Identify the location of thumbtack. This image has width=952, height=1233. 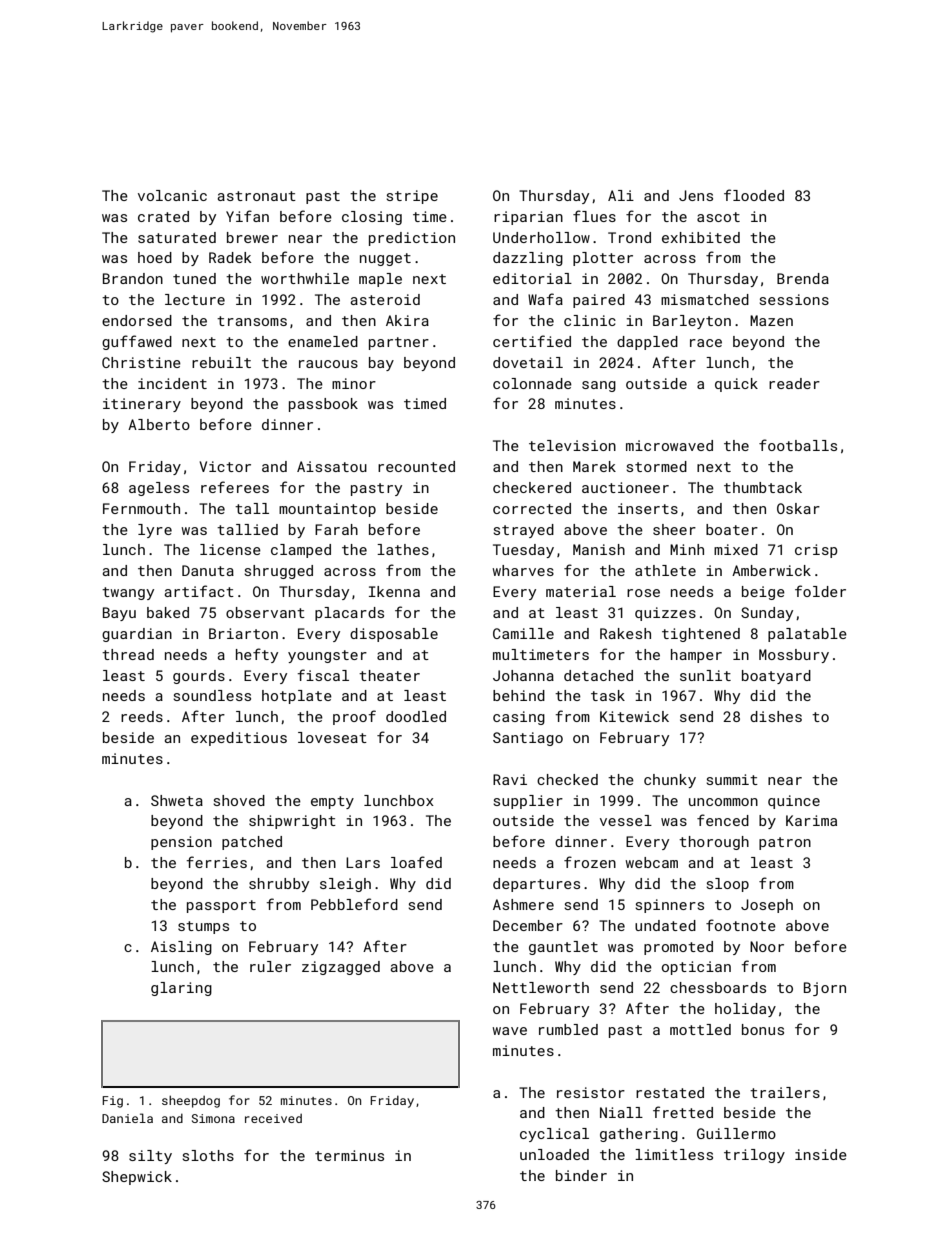
(763, 487).
